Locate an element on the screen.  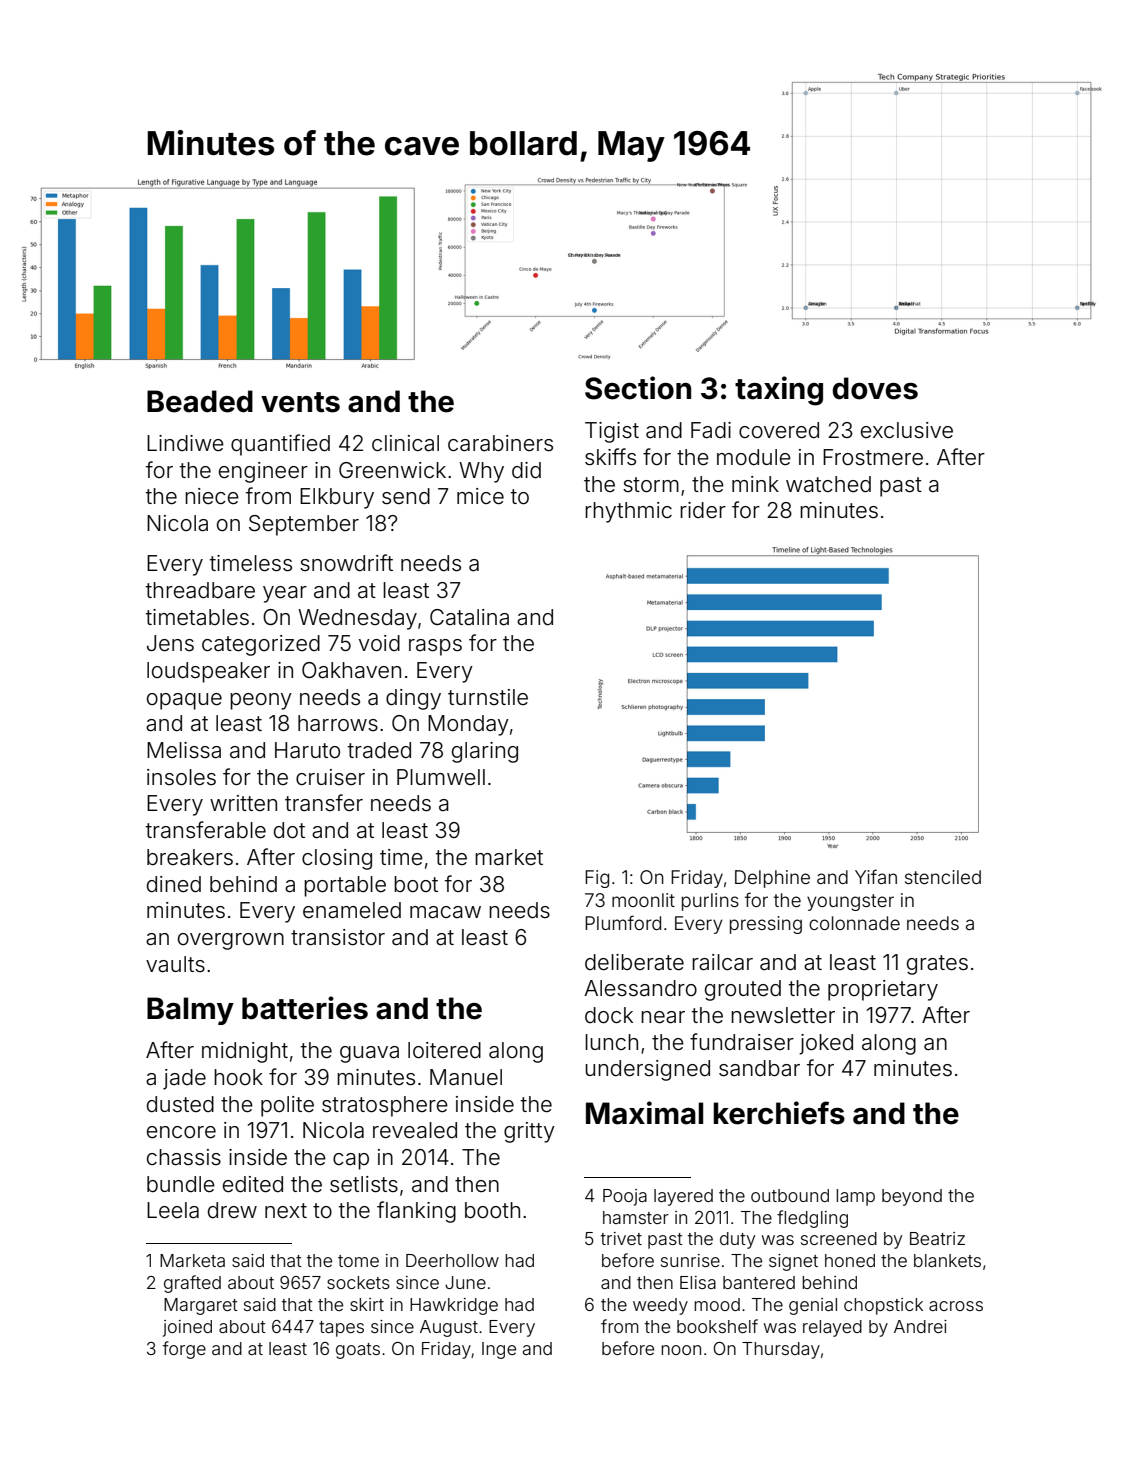
vaults is located at coordinates (175, 964).
